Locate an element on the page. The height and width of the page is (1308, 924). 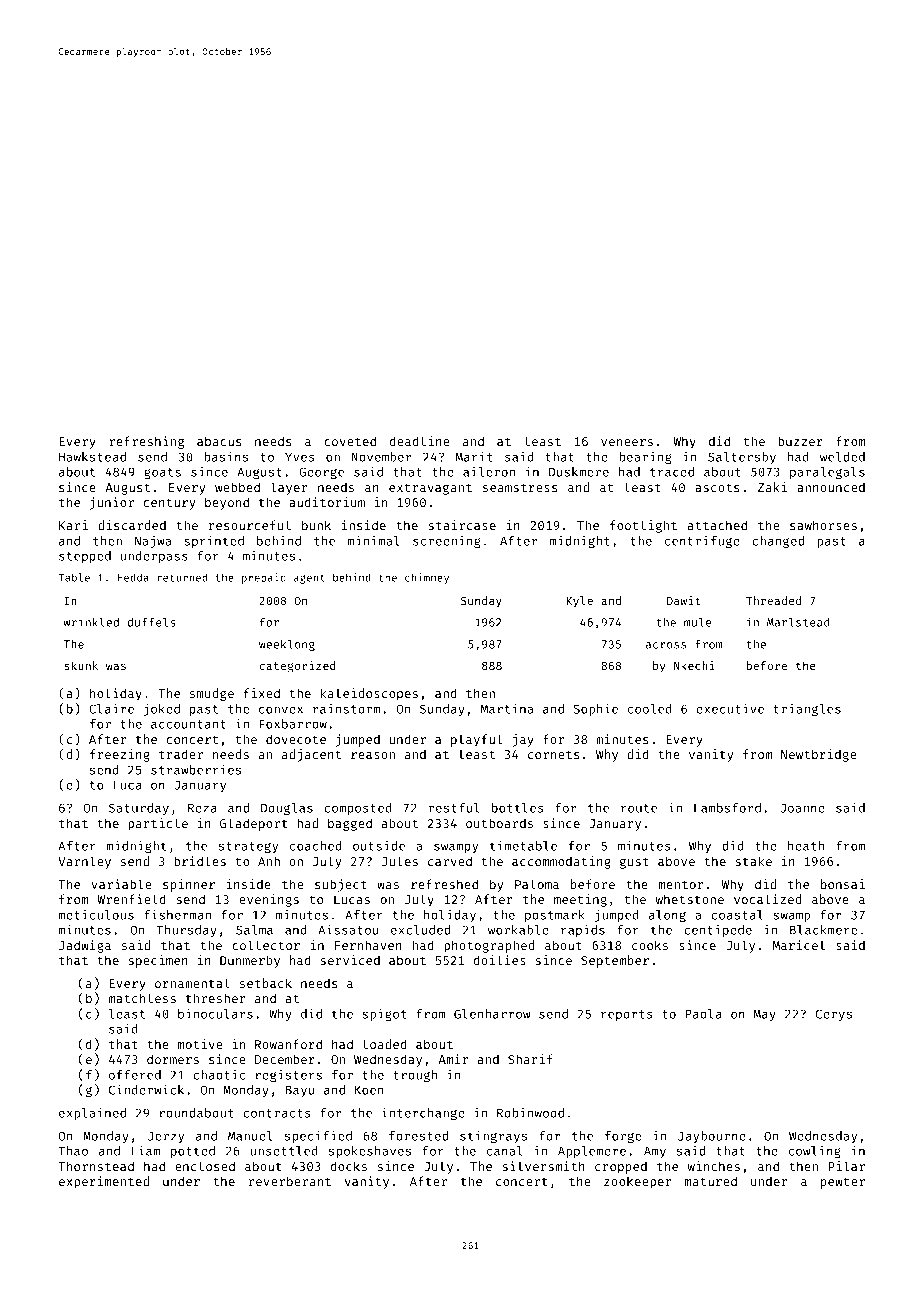
Hawkstead is located at coordinates (92, 457).
